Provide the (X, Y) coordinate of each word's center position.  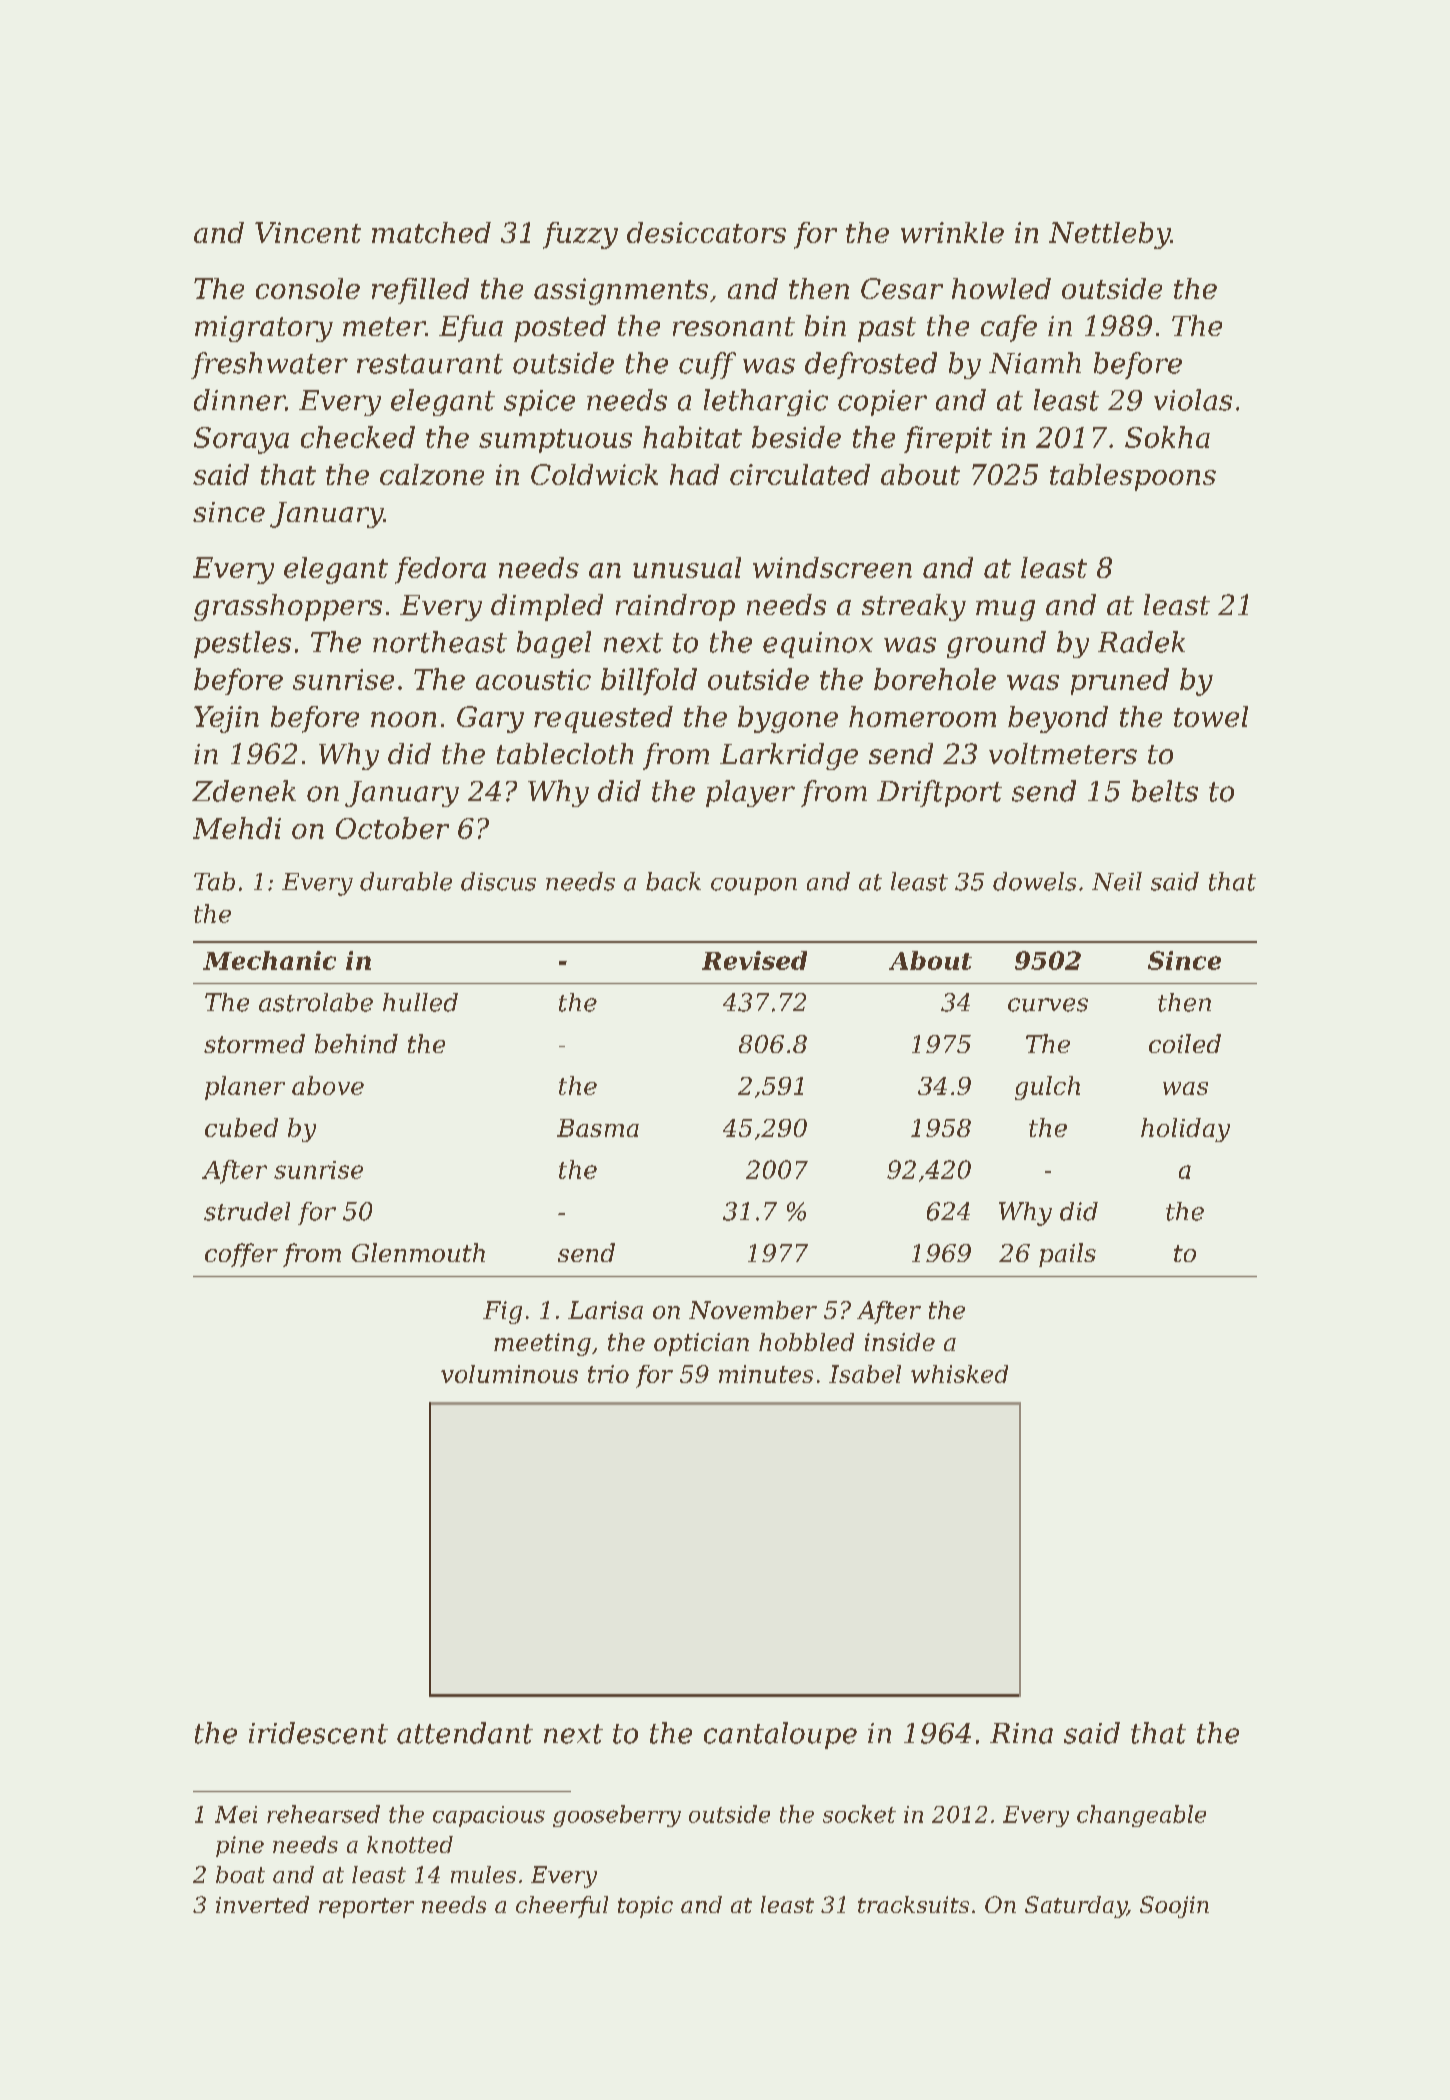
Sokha (1167, 437)
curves (1048, 1005)
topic (645, 1907)
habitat (692, 437)
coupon (754, 886)
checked (358, 437)
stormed (254, 1043)
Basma (598, 1128)
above (328, 1085)
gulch (1047, 1088)
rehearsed (323, 1814)
